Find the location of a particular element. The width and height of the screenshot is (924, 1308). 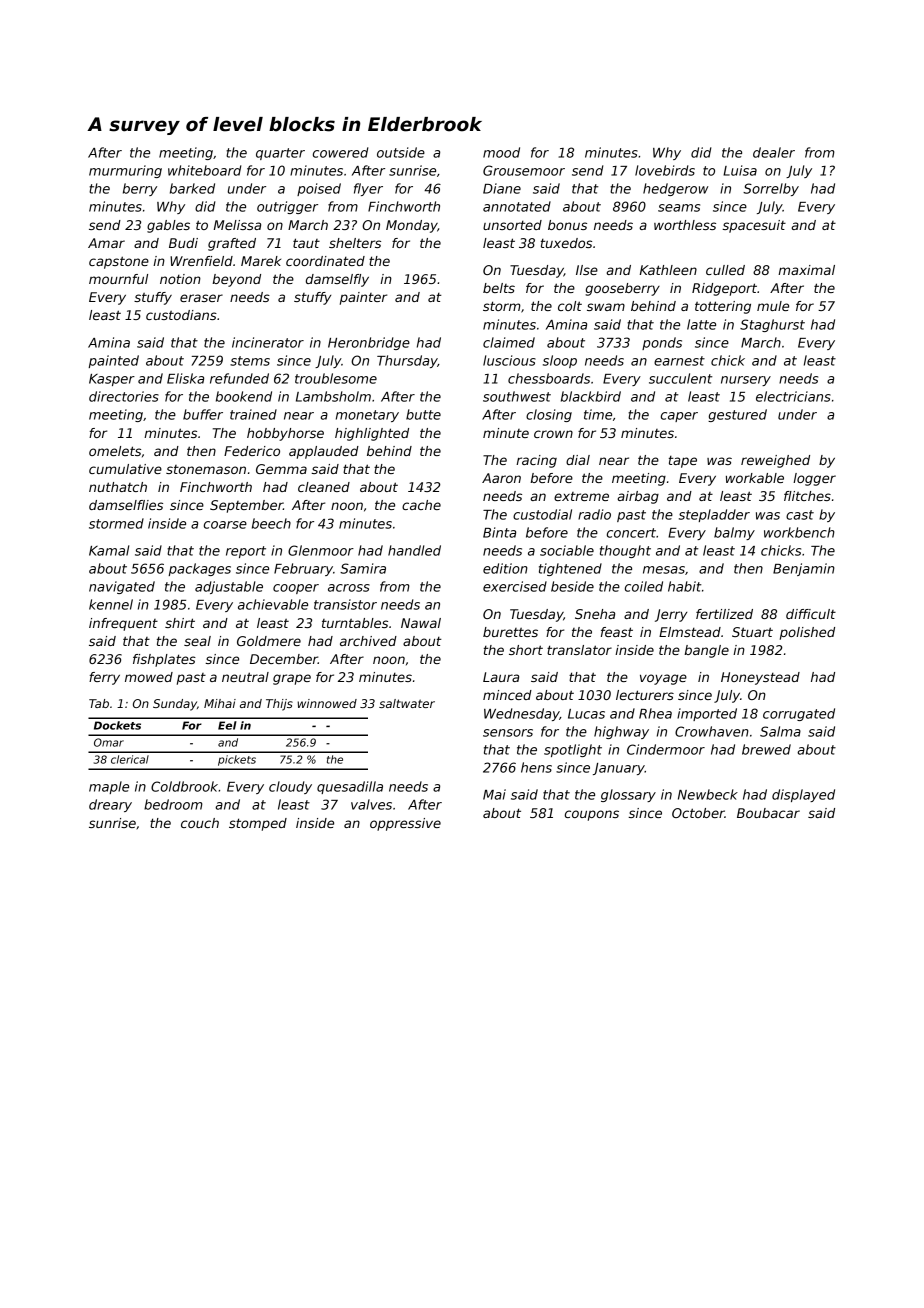

tuxedos is located at coordinates (566, 243).
